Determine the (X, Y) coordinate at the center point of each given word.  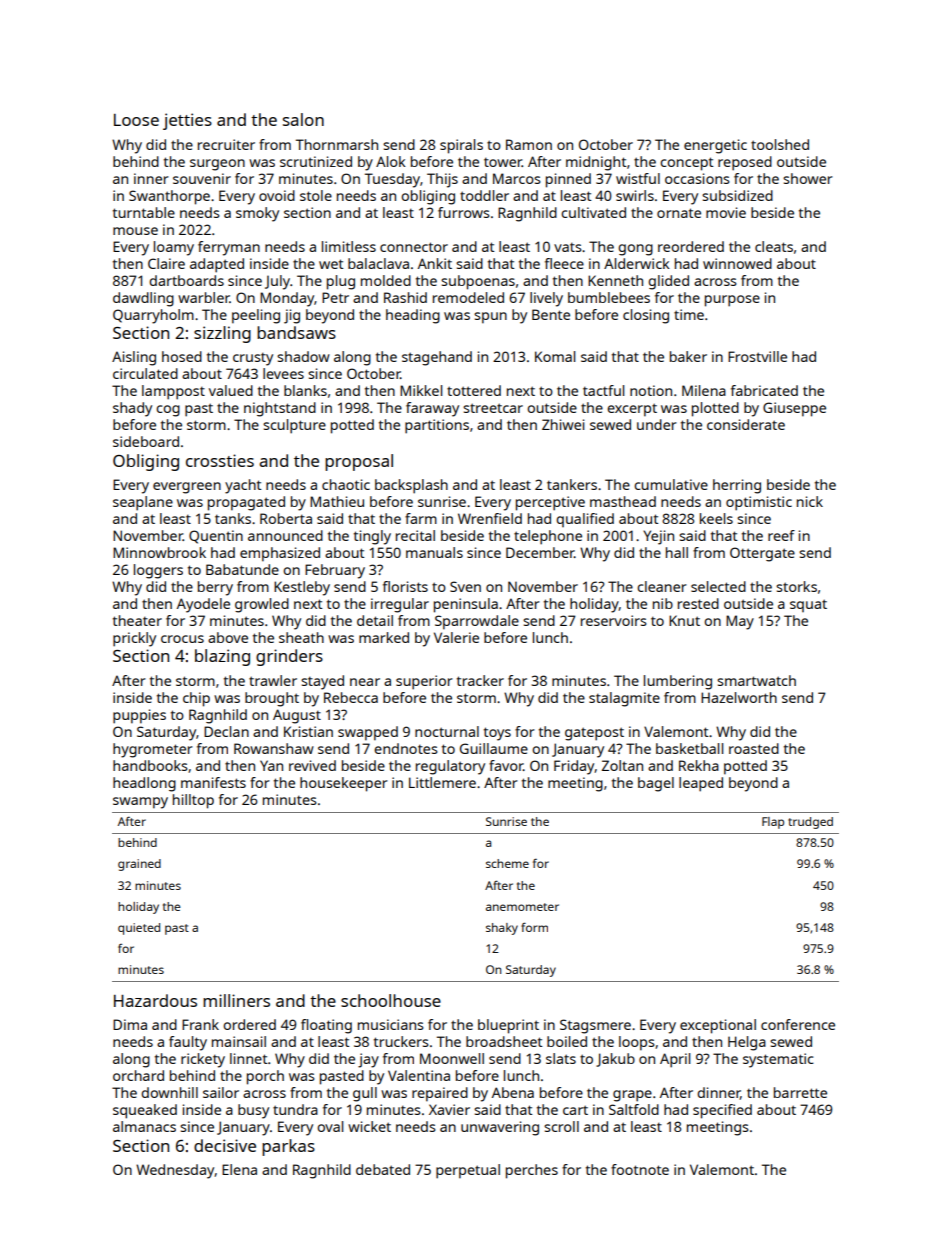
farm (421, 518)
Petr (335, 297)
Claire (166, 263)
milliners (236, 1000)
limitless (349, 246)
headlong (144, 784)
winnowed (737, 263)
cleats (774, 246)
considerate (746, 424)
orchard (138, 1075)
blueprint (508, 1026)
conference (798, 1024)
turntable (144, 212)
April (675, 1060)
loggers (158, 571)
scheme (507, 863)
